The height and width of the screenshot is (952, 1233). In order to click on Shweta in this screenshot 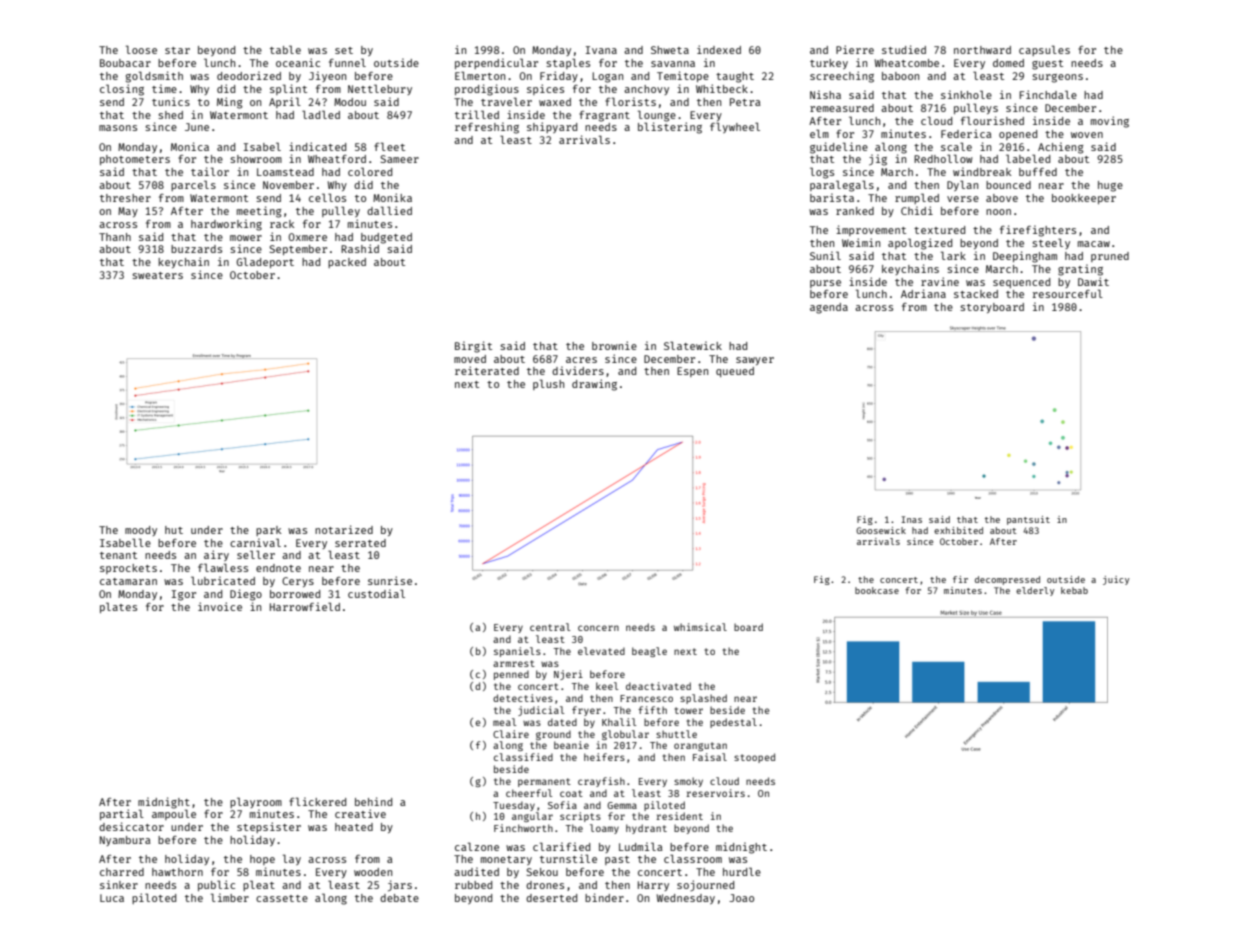, I will do `click(670, 50)`.
